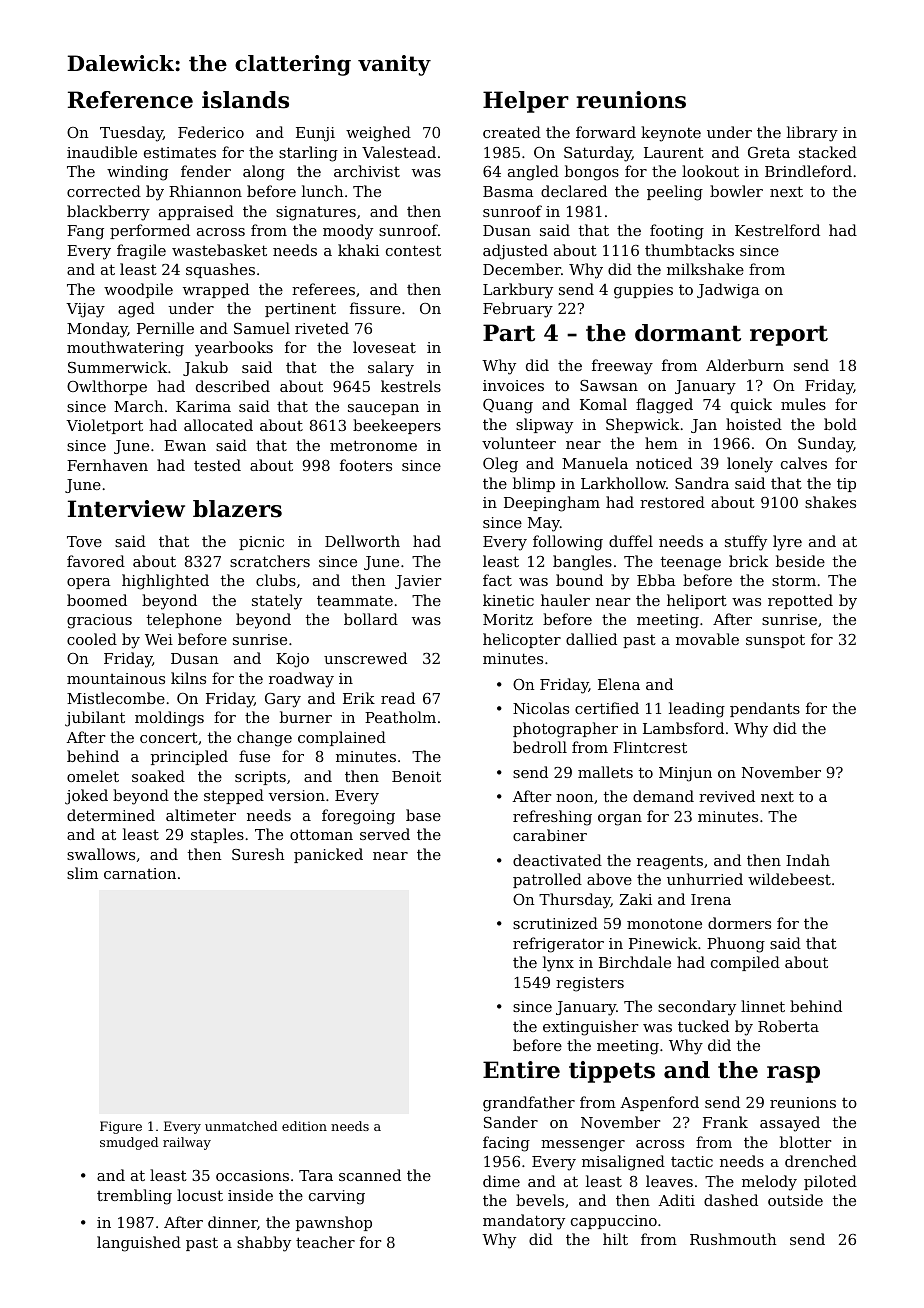 This screenshot has width=924, height=1308. What do you see at coordinates (526, 102) in the screenshot?
I see `Helper` at bounding box center [526, 102].
